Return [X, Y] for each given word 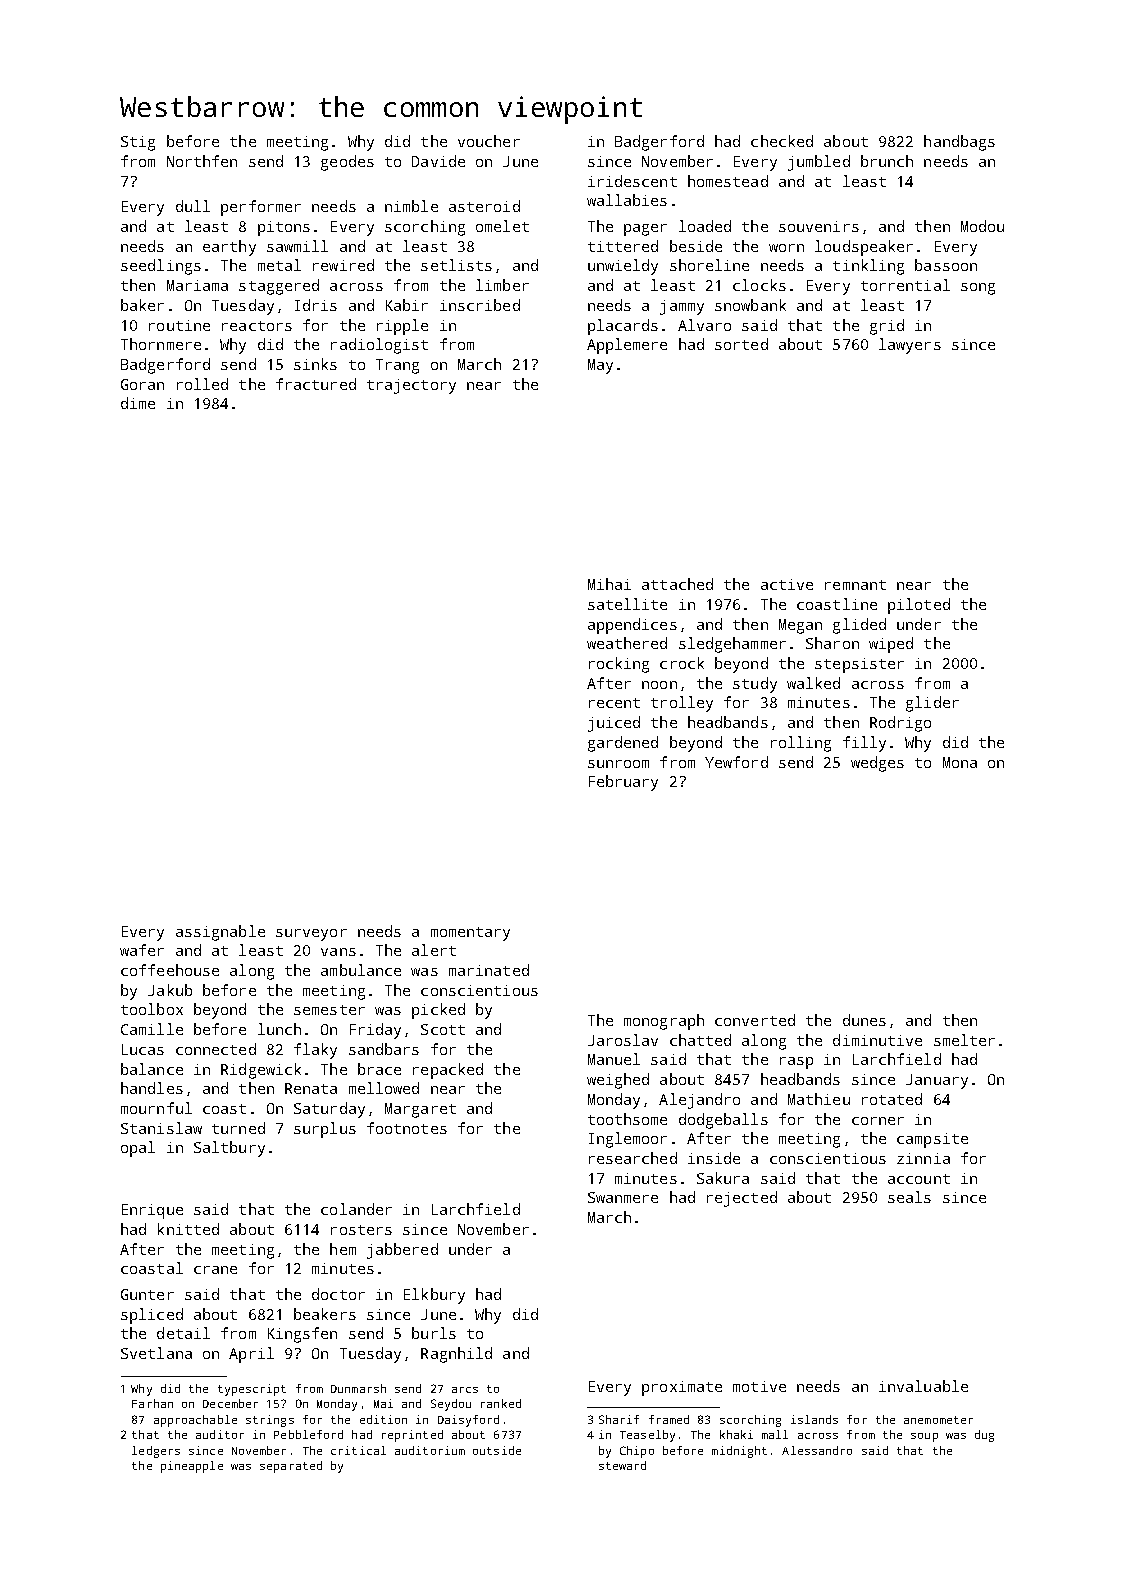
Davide [438, 161]
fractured [316, 384]
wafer [142, 950]
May [600, 366]
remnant [855, 585]
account [919, 1179]
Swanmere [623, 1197]
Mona [960, 762]
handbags [959, 143]
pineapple [192, 1467]
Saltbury [229, 1149]
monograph [664, 1022]
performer [261, 208]
